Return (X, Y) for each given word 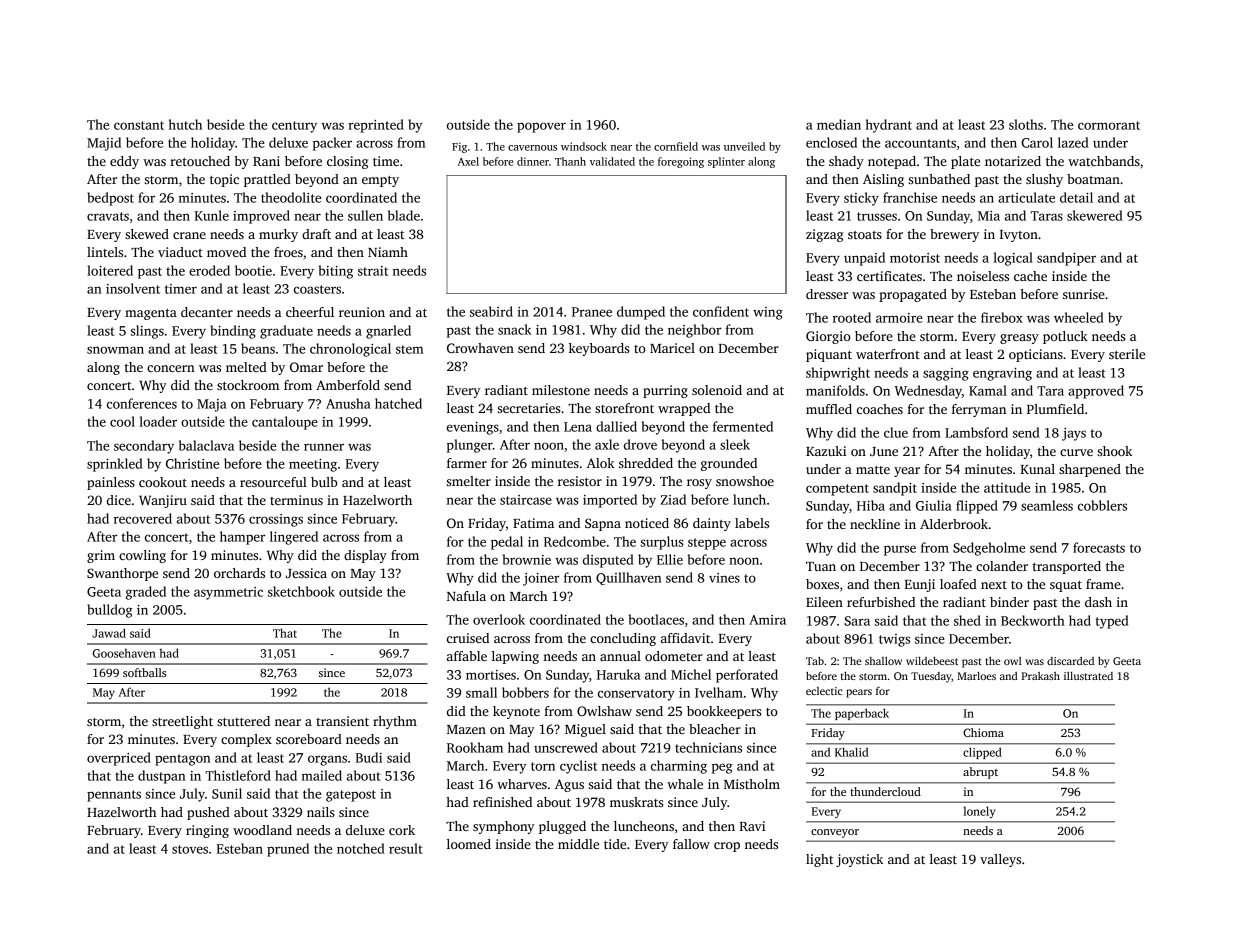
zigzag (824, 235)
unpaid (864, 259)
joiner (541, 579)
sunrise (1084, 294)
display (365, 556)
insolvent (133, 288)
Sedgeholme (989, 549)
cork (402, 830)
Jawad (109, 633)
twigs (894, 640)
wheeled (1079, 317)
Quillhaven (628, 578)
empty (380, 181)
